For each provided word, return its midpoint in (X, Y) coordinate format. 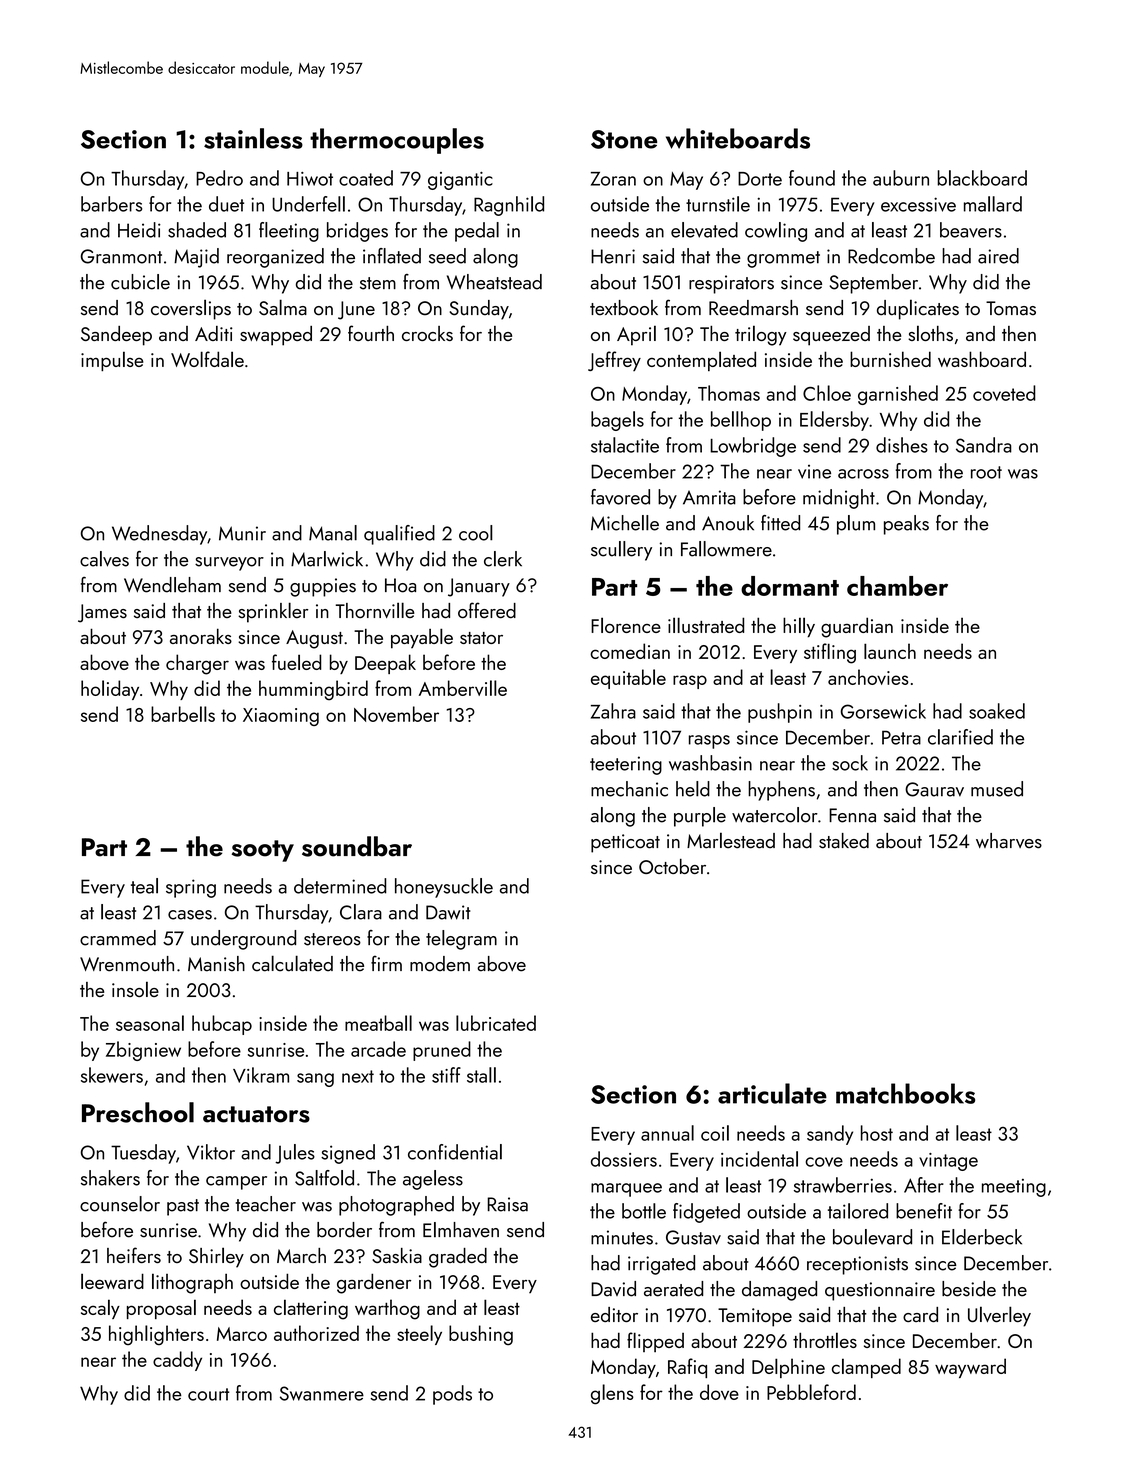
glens (612, 1394)
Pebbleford (811, 1392)
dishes (902, 445)
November (396, 714)
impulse (112, 361)
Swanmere (322, 1393)
